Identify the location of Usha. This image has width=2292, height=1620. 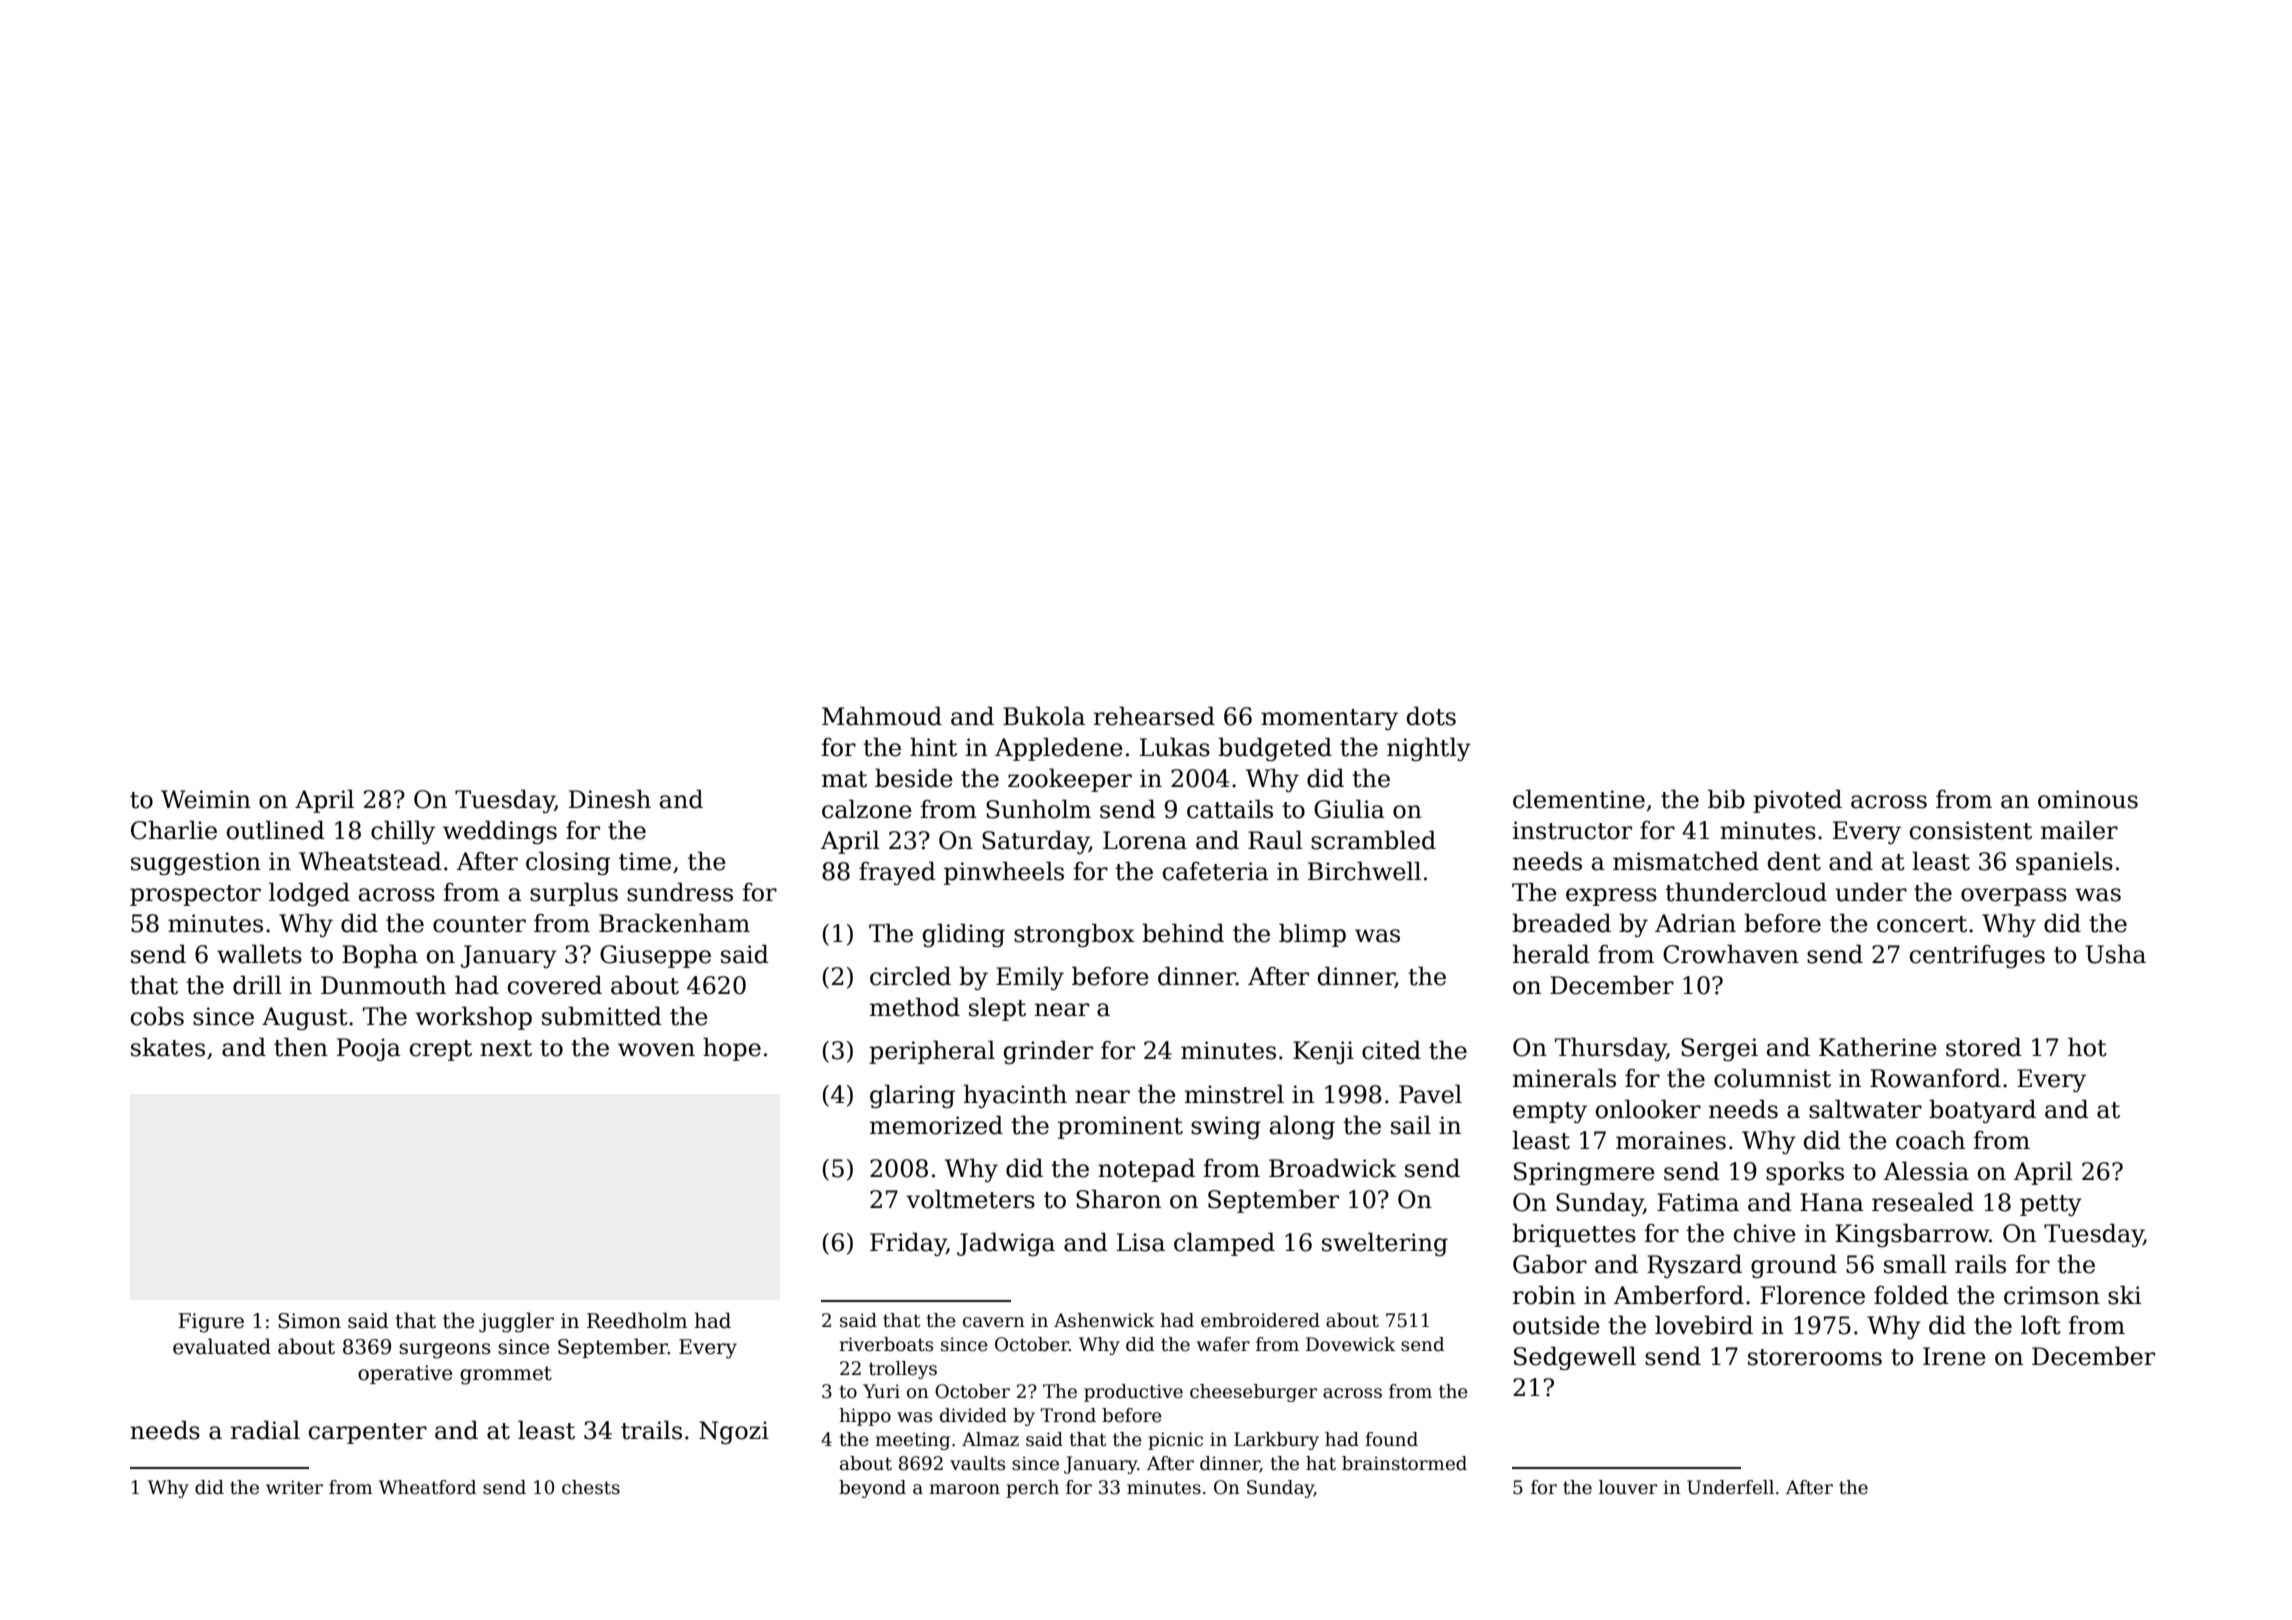
(2116, 954).
